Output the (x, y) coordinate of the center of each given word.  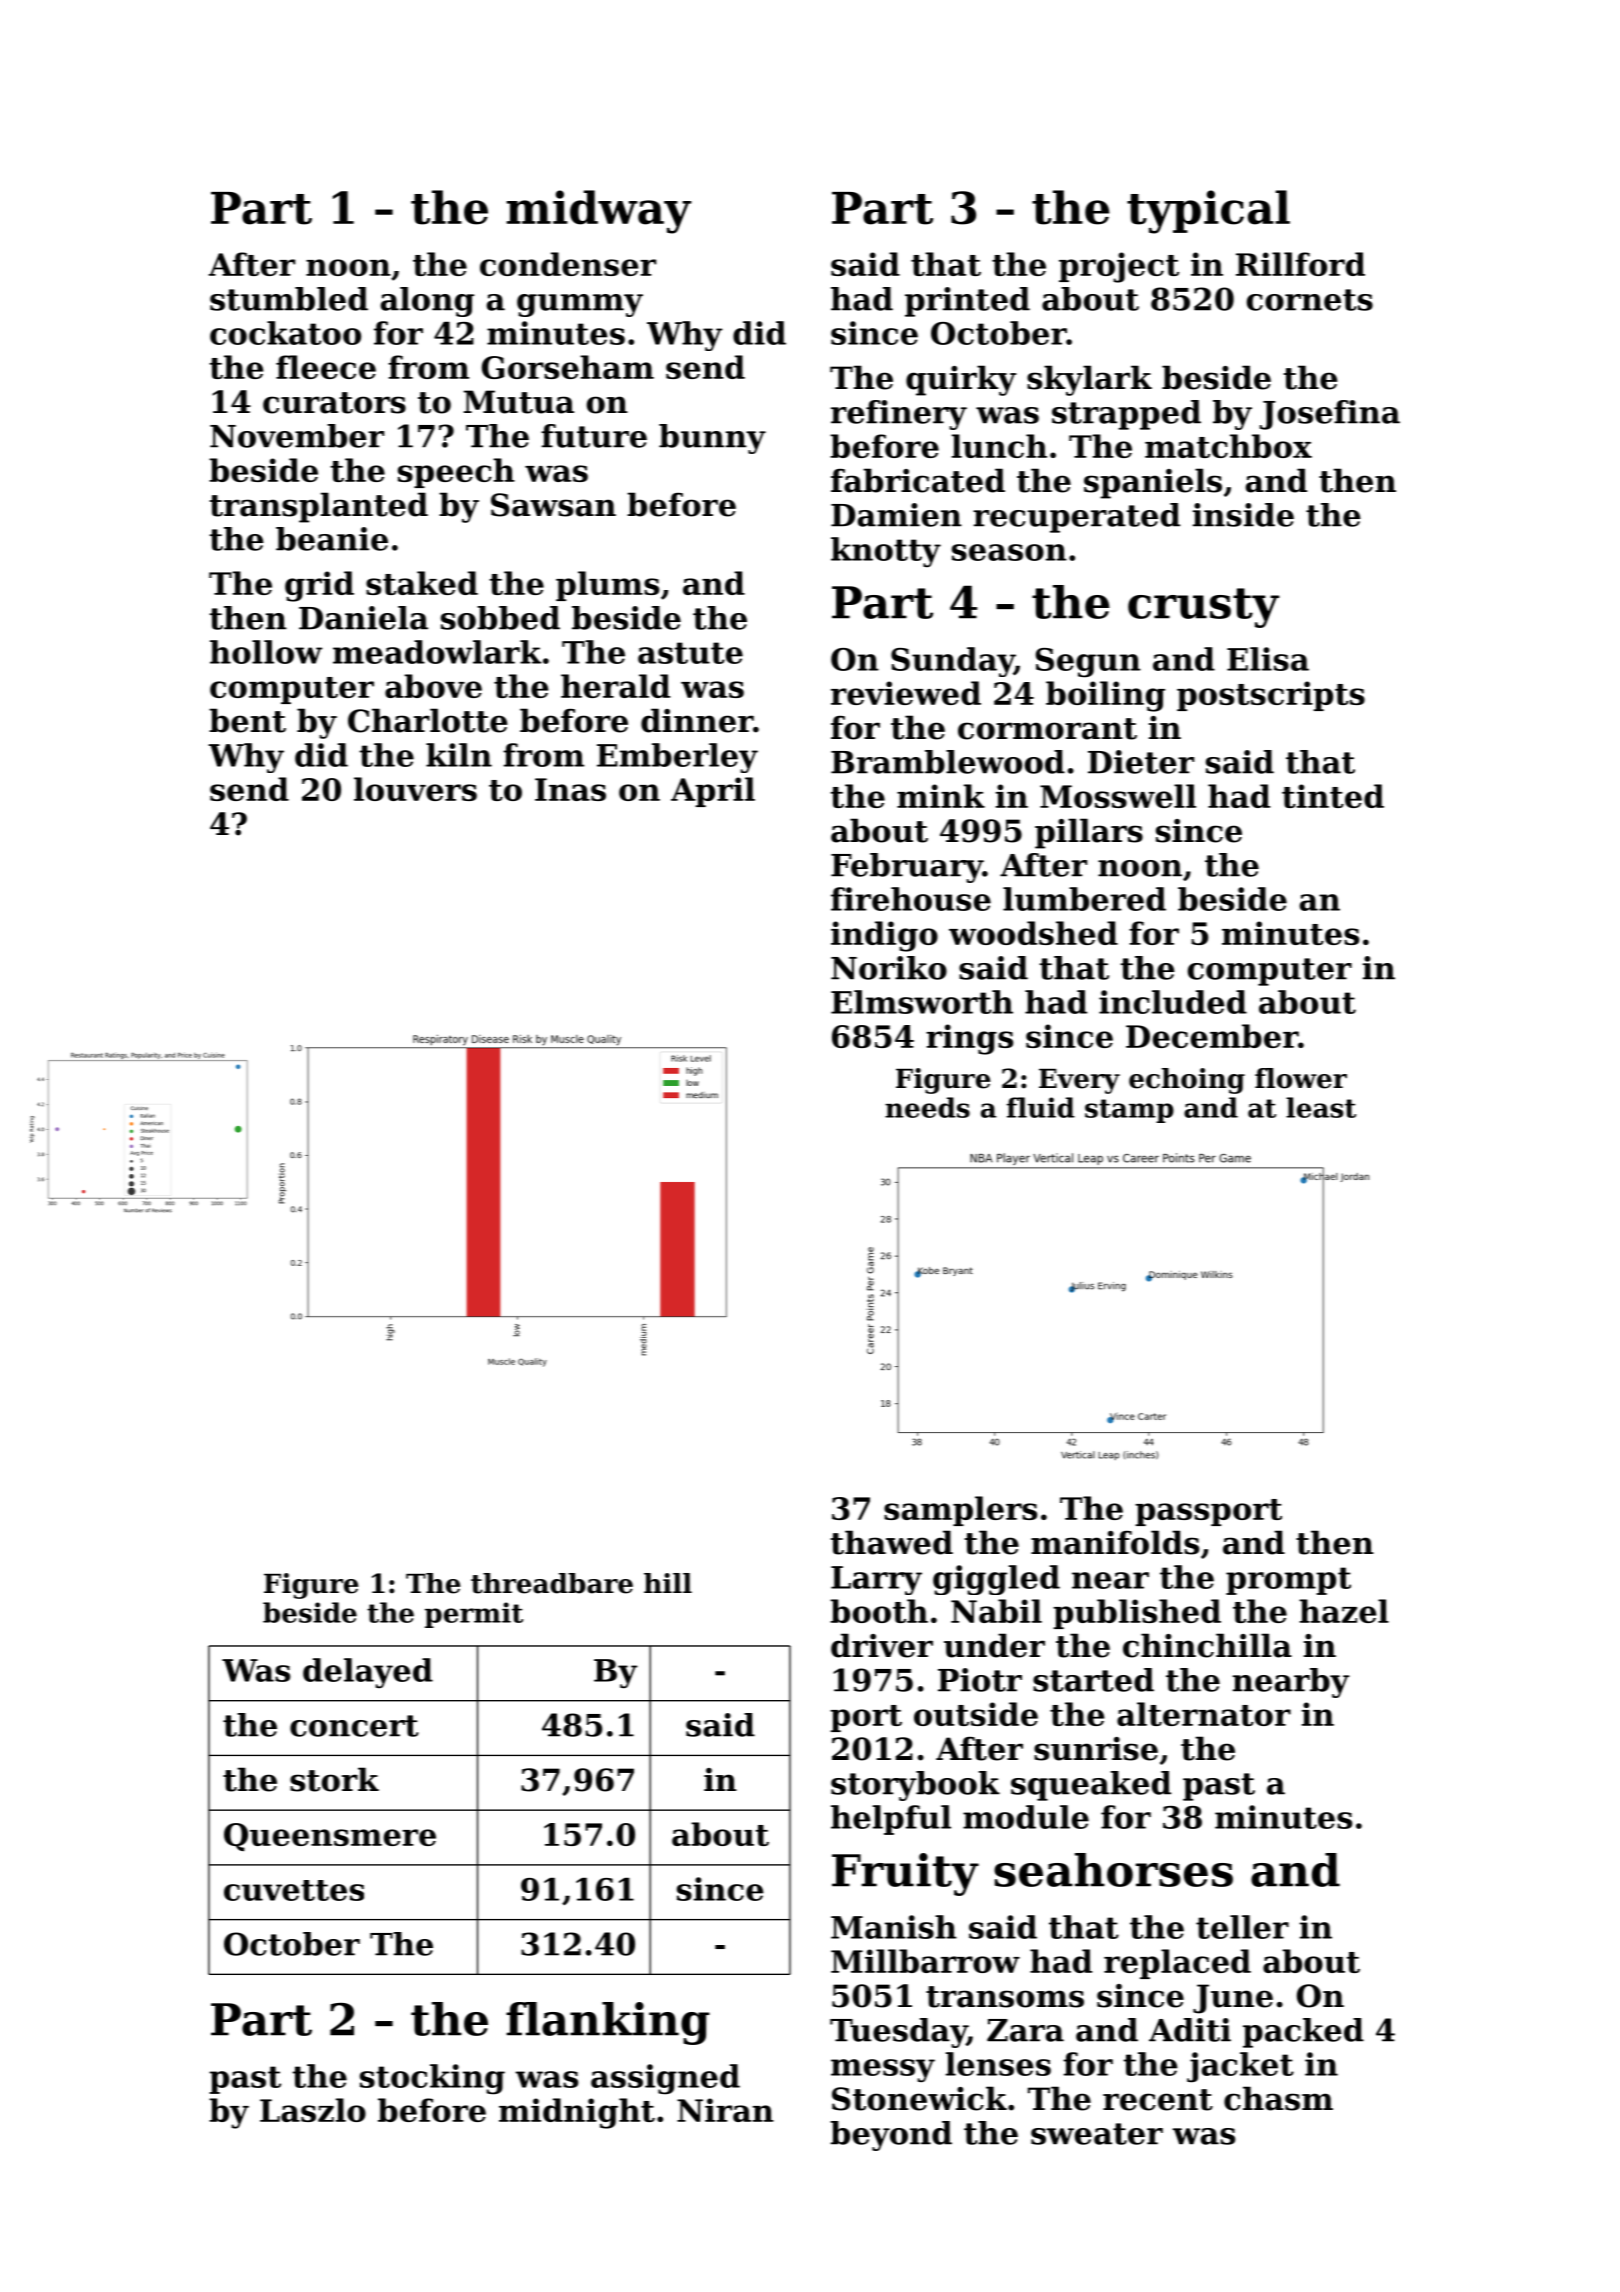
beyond (891, 2136)
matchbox (1228, 446)
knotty (886, 552)
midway (598, 212)
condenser (568, 264)
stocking (432, 2079)
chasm (1278, 2098)
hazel (1344, 1611)
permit (474, 1615)
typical (1208, 212)
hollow (266, 652)
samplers (960, 1511)
